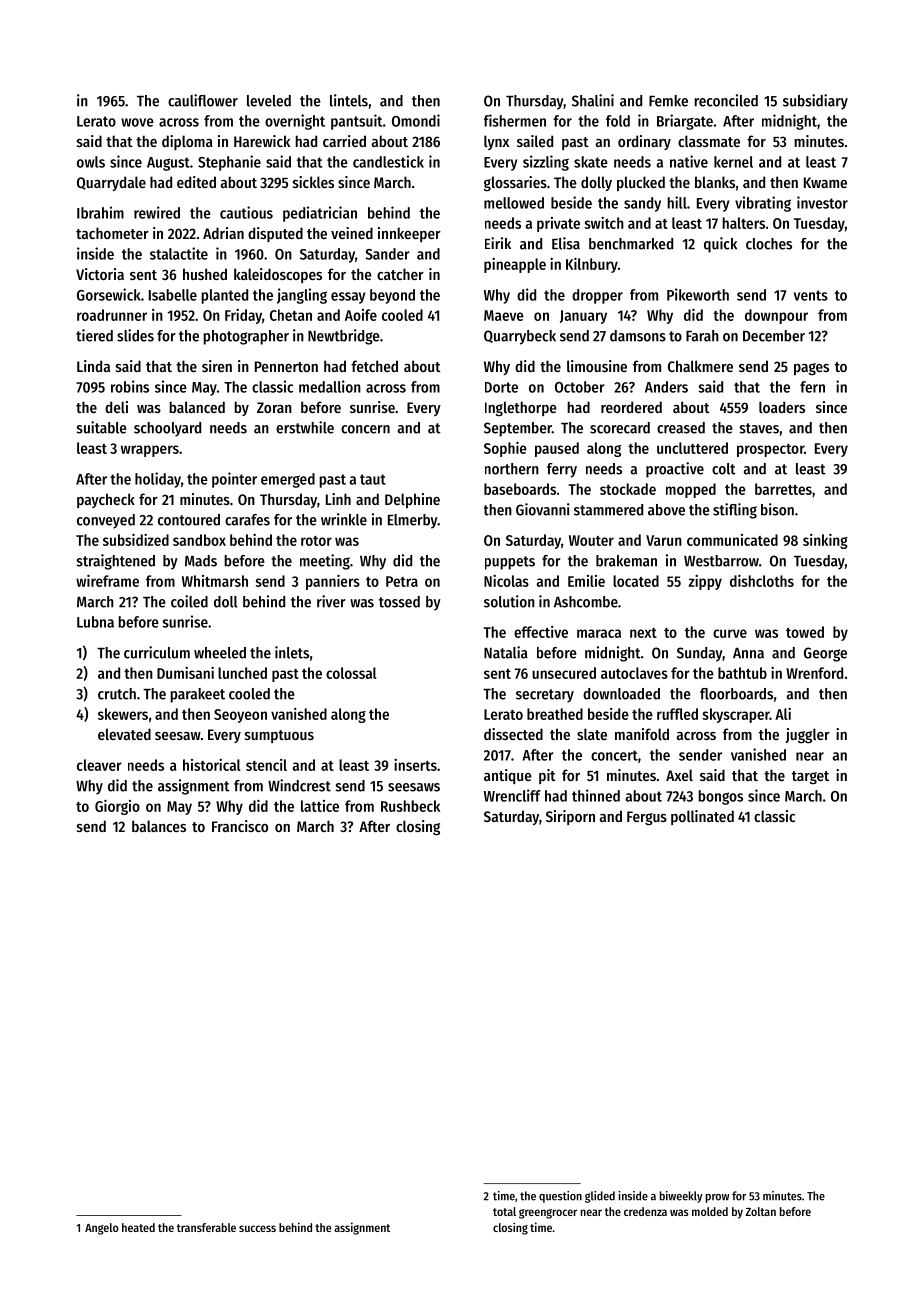  I want to click on cautious, so click(246, 212).
